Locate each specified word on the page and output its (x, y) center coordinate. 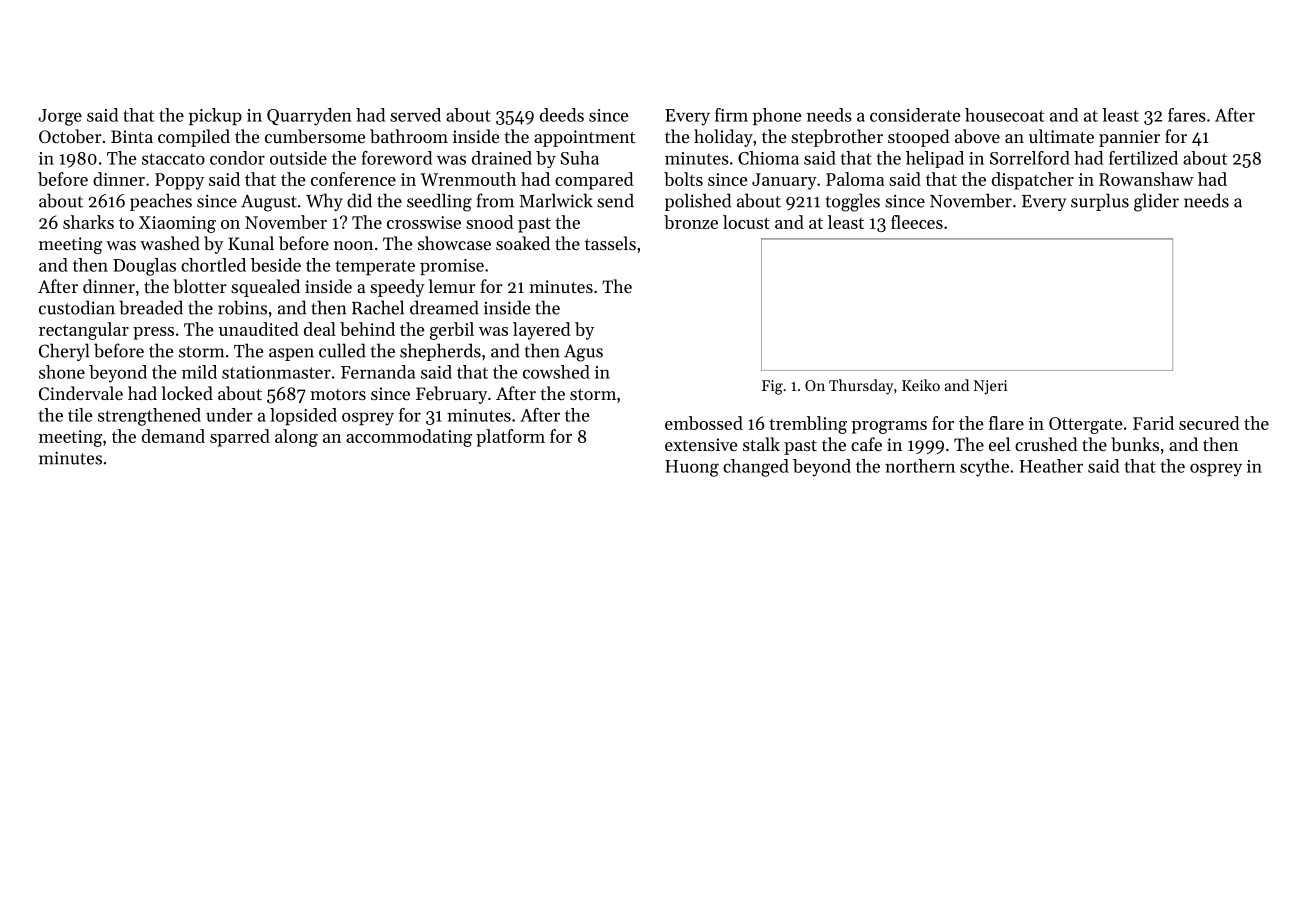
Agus (583, 353)
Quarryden (309, 117)
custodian (77, 307)
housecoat (1005, 115)
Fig (772, 387)
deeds (562, 115)
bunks (1135, 444)
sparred (240, 438)
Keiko (921, 385)
